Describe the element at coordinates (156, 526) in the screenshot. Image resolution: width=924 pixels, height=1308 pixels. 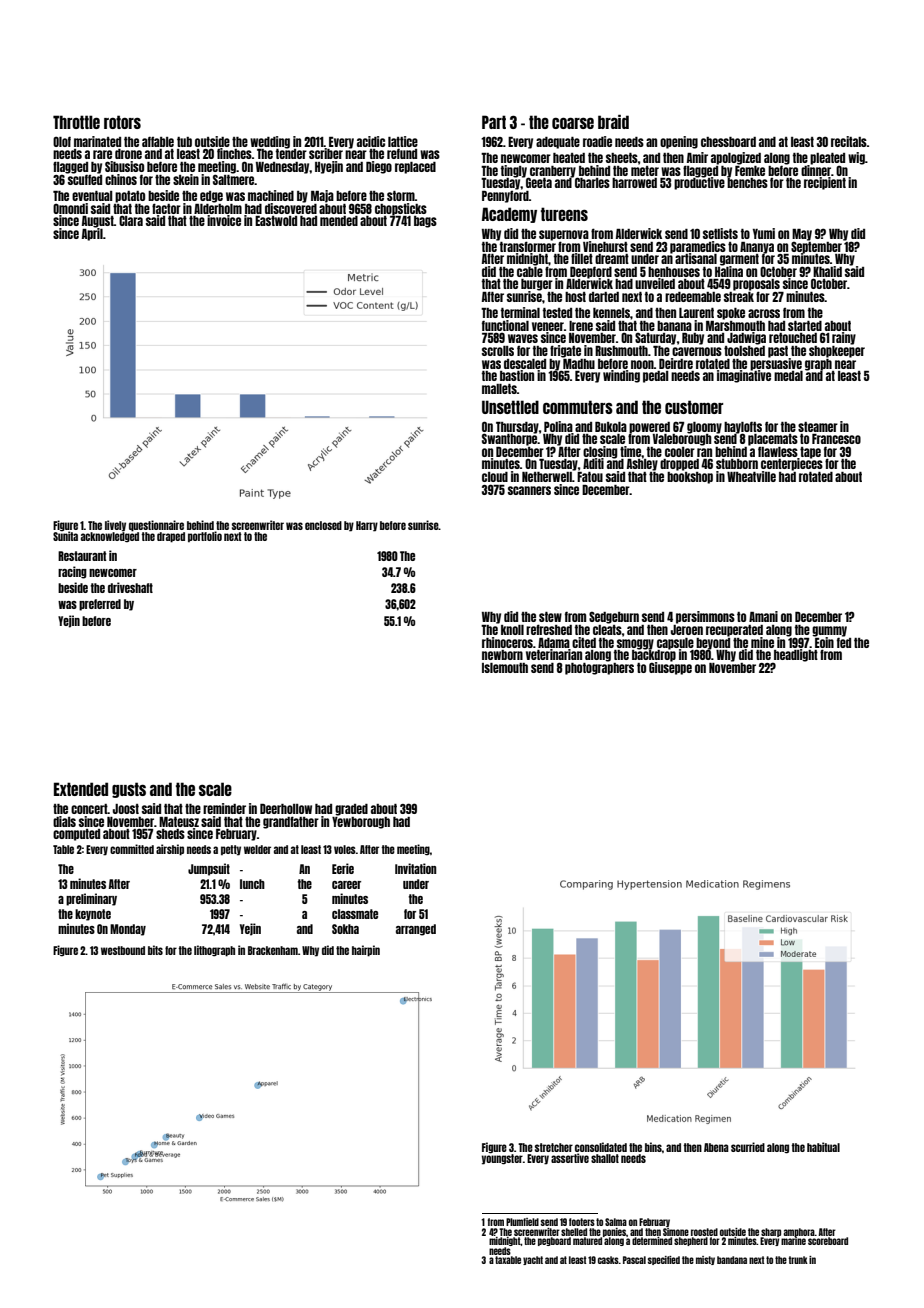
I see `questionnaire` at that location.
